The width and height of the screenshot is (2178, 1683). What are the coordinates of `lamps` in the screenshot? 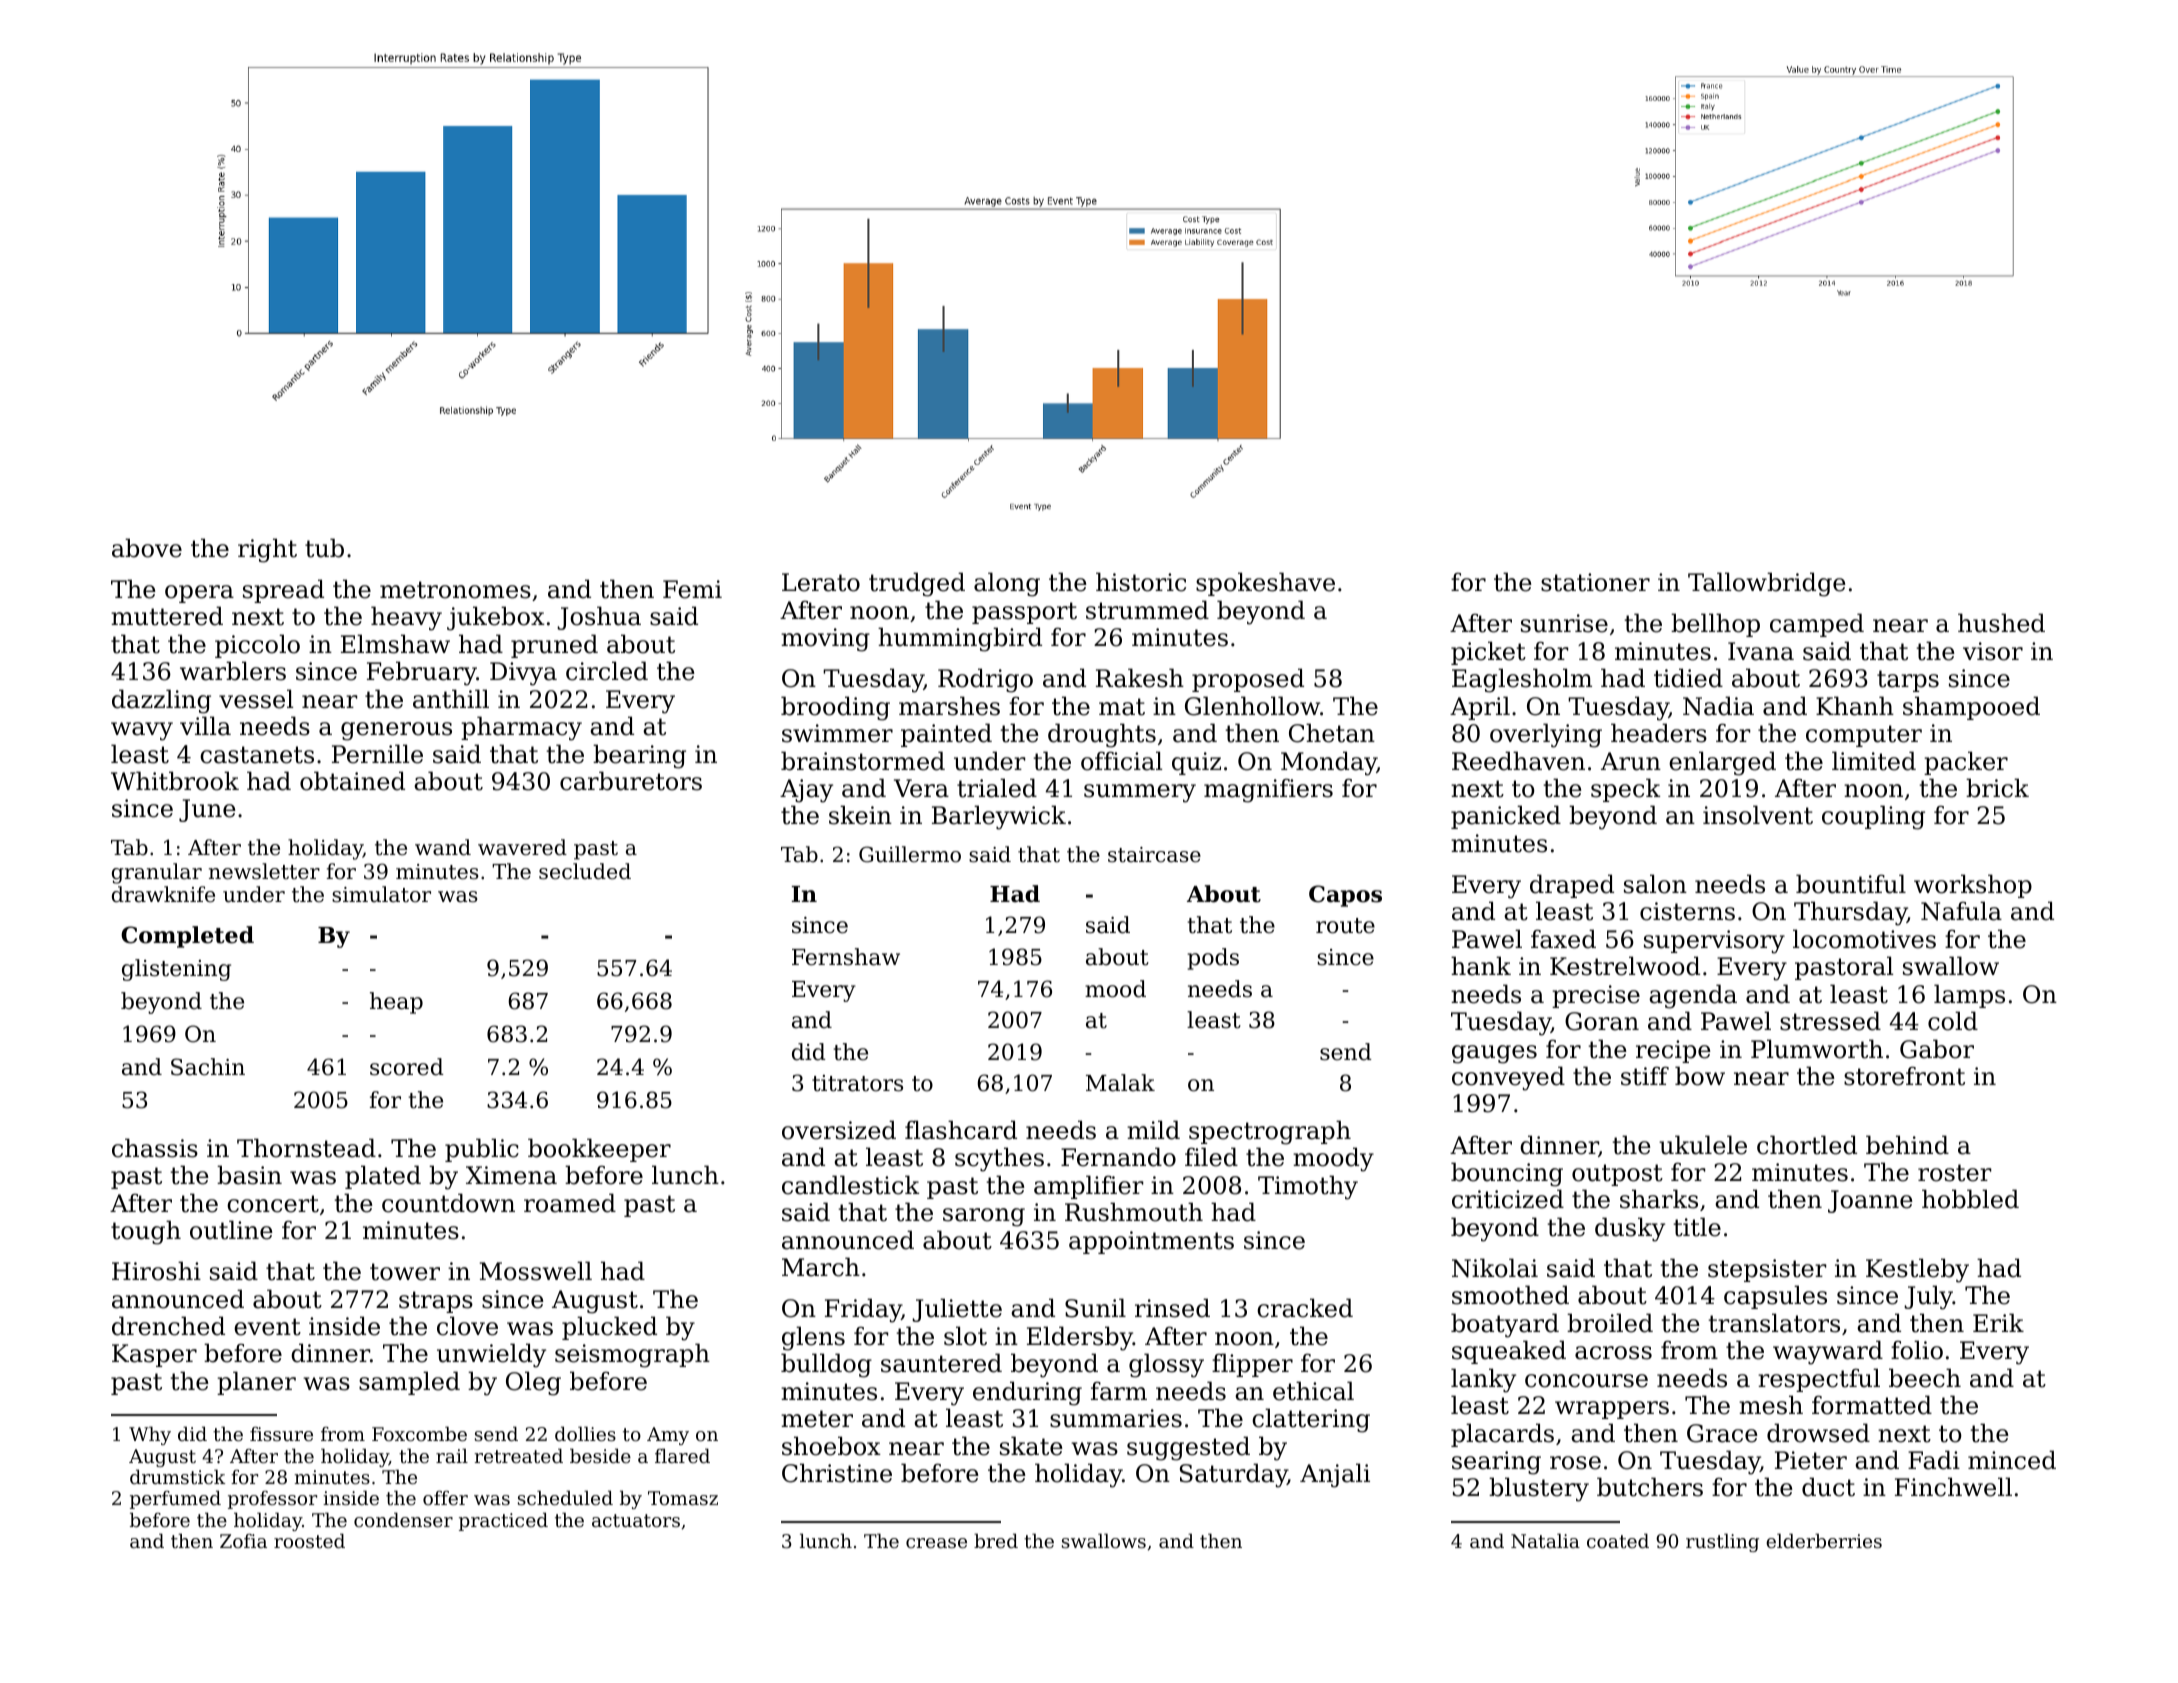 It's located at (1969, 996).
